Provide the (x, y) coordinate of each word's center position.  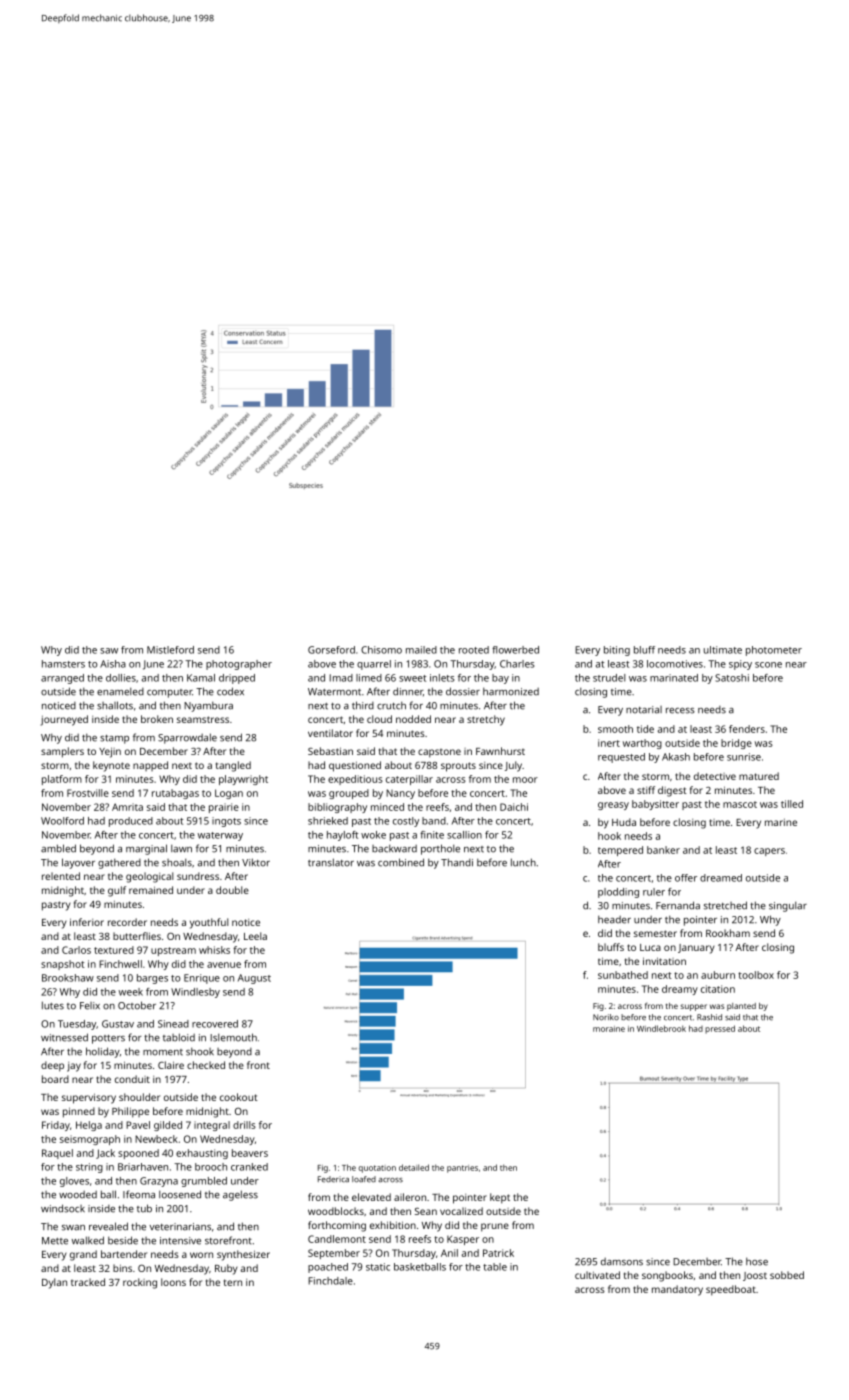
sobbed (787, 1275)
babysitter (655, 805)
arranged (62, 679)
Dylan (54, 1283)
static (378, 1267)
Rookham (728, 933)
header (614, 919)
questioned (355, 766)
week (131, 992)
